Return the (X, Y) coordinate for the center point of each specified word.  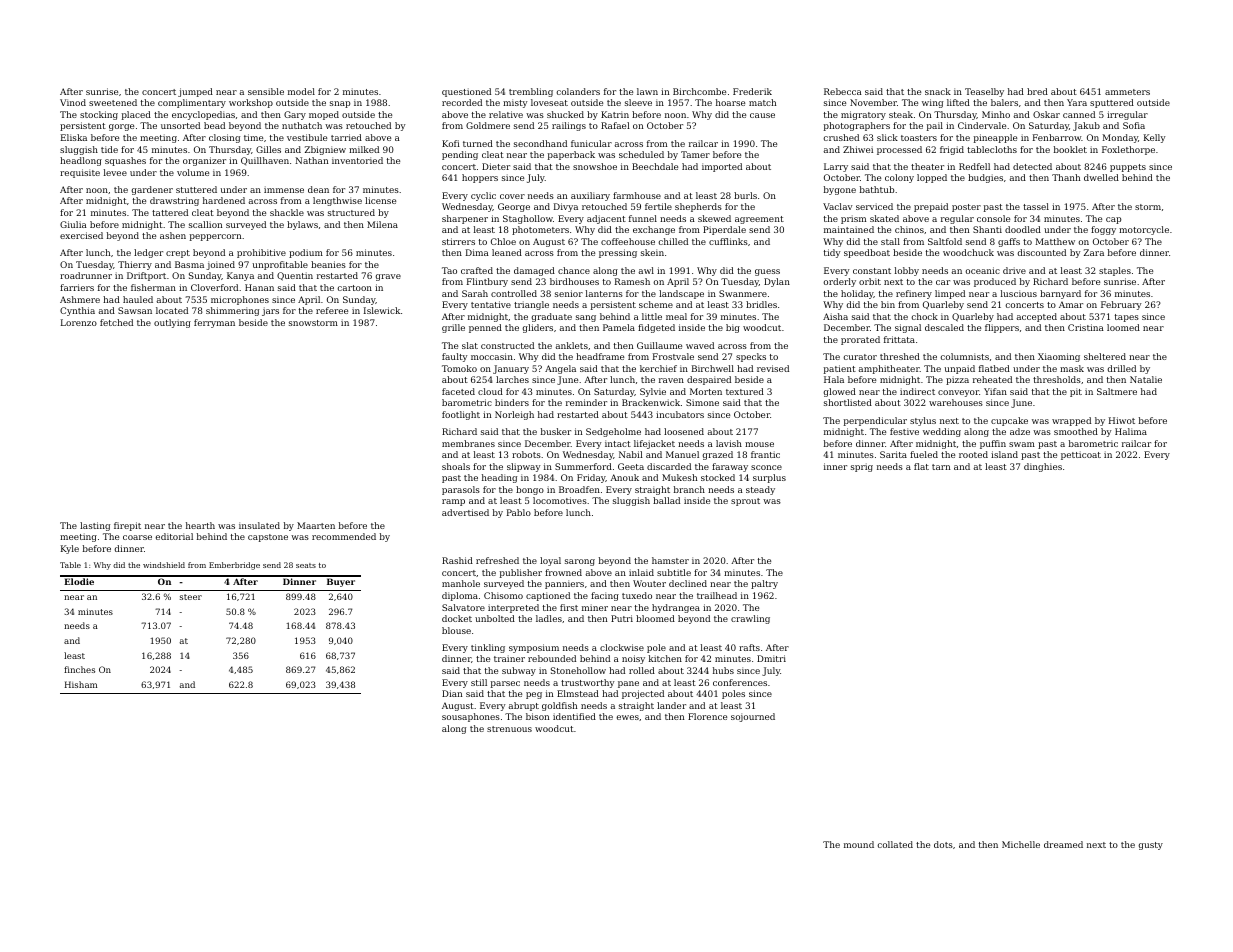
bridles (761, 304)
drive (1014, 270)
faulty (454, 357)
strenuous (509, 729)
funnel (643, 218)
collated (895, 844)
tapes (1127, 318)
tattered (170, 212)
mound (859, 844)
